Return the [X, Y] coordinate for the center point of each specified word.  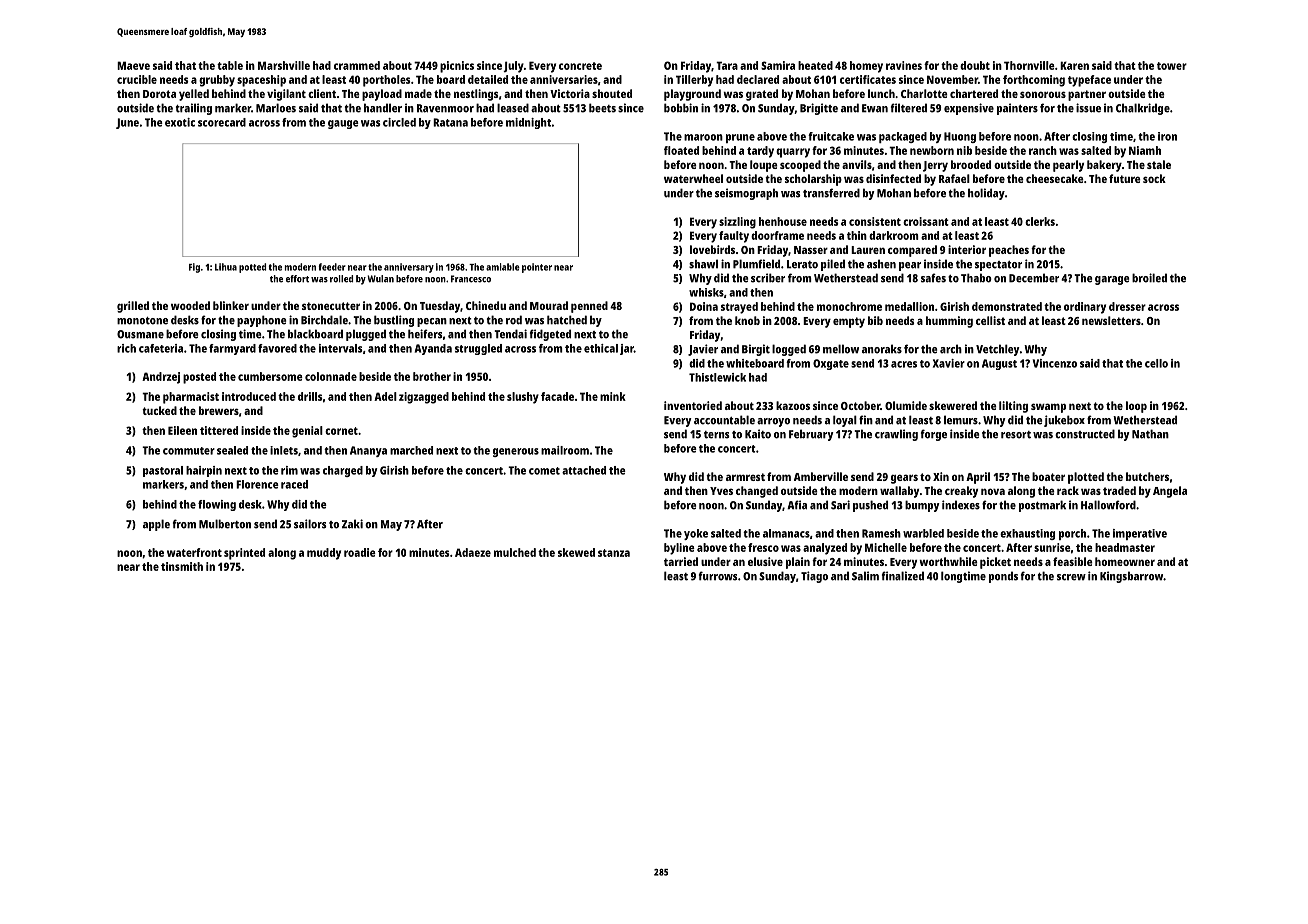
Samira [778, 65]
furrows [718, 576]
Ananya [368, 451]
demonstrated [1007, 306]
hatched [567, 320]
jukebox [1064, 421]
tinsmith [182, 566]
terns [717, 435]
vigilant [286, 95]
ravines [904, 65]
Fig [194, 268]
